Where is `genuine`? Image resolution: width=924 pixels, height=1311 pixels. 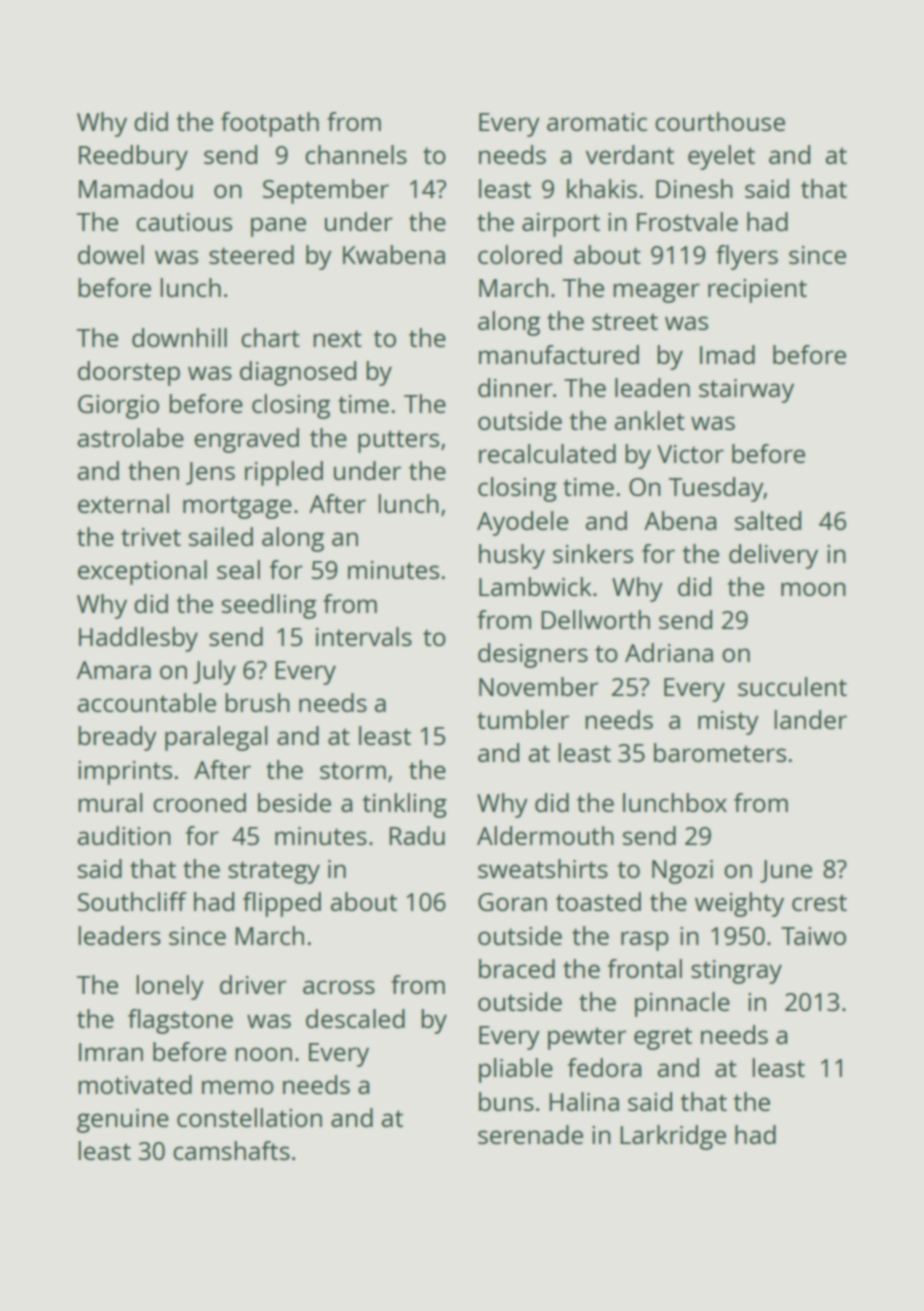 genuine is located at coordinates (123, 1121).
